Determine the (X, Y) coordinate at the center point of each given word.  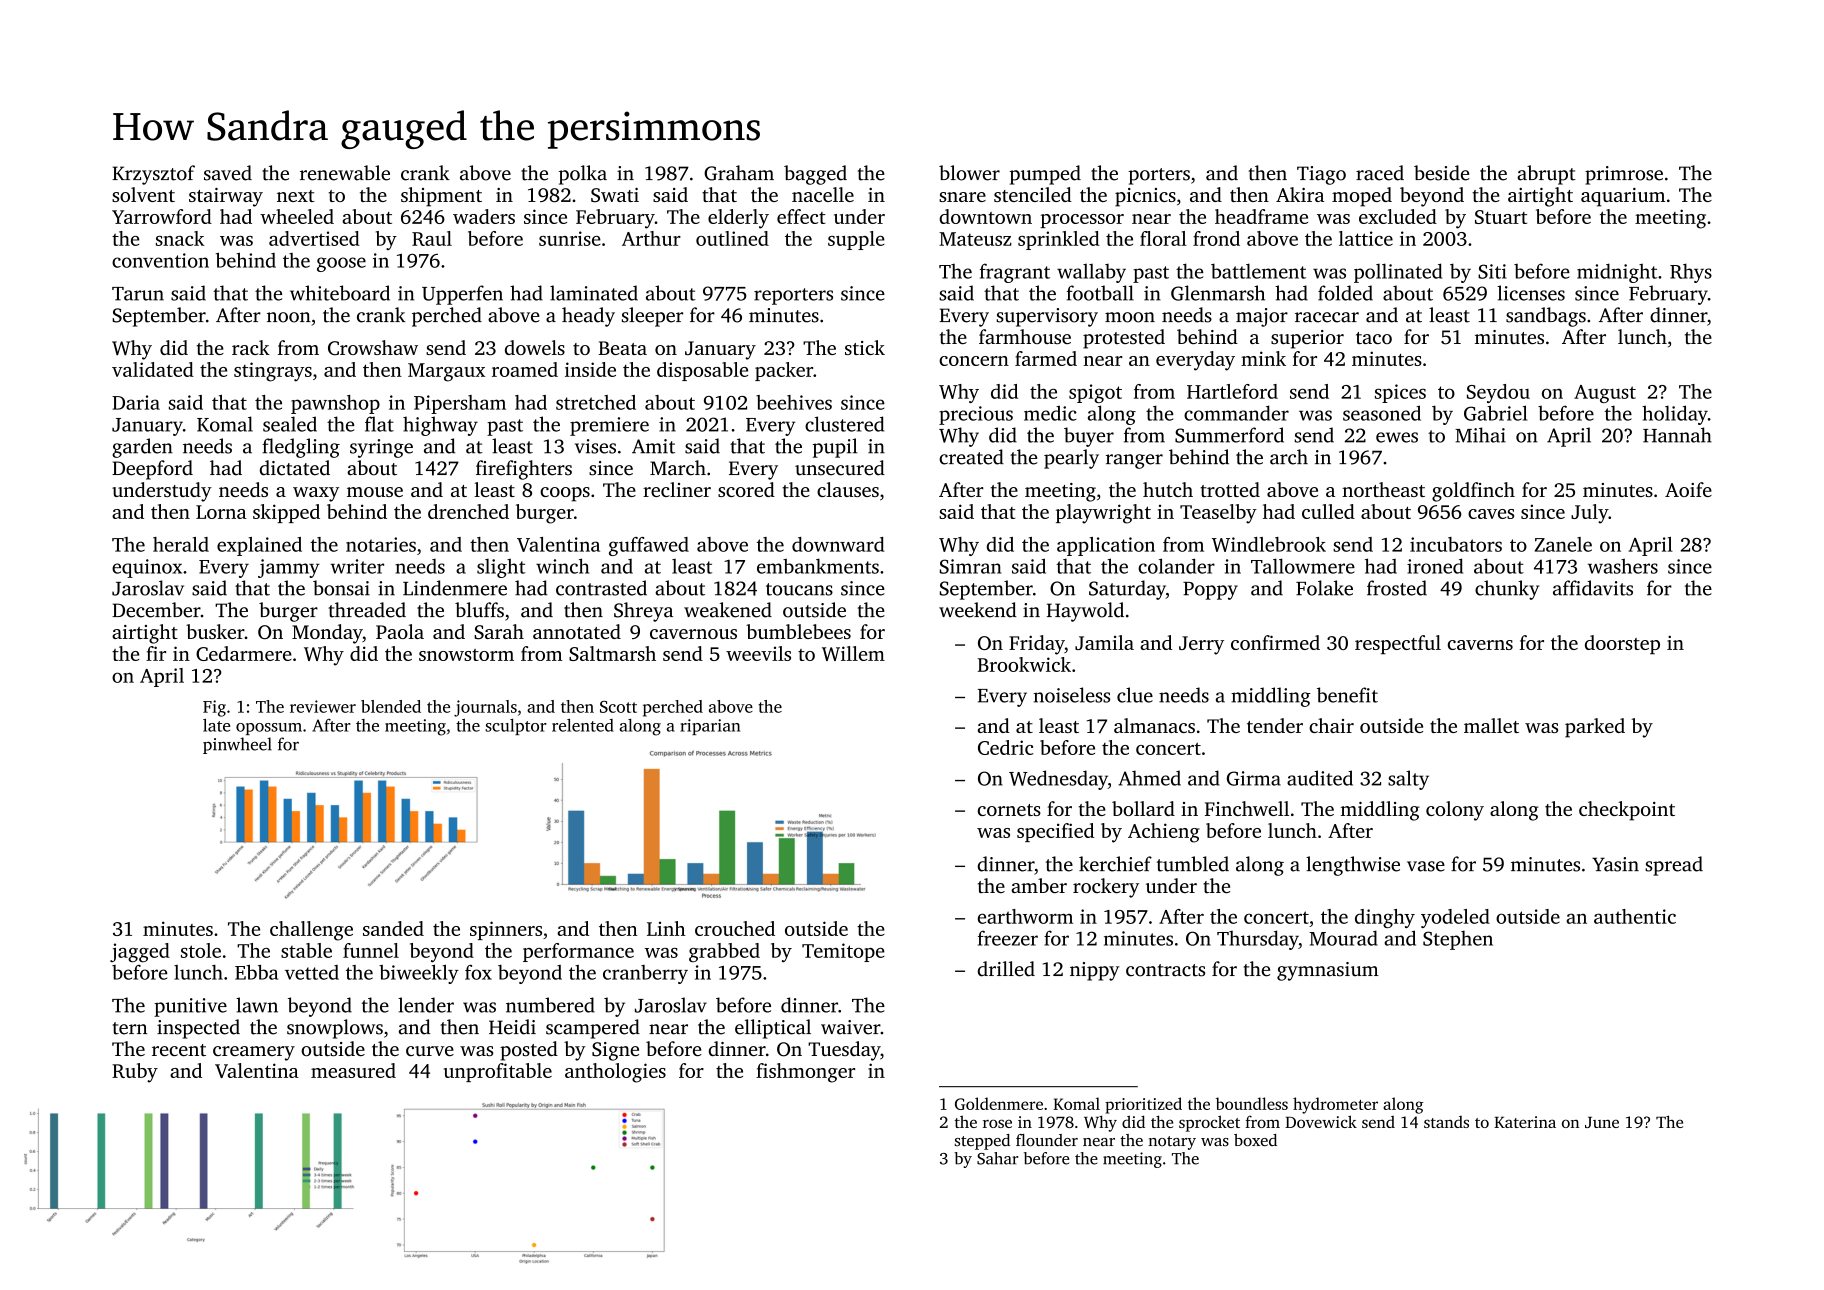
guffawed (649, 546)
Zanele (1563, 544)
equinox (147, 568)
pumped (1045, 175)
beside (1442, 173)
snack (180, 238)
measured (353, 1070)
